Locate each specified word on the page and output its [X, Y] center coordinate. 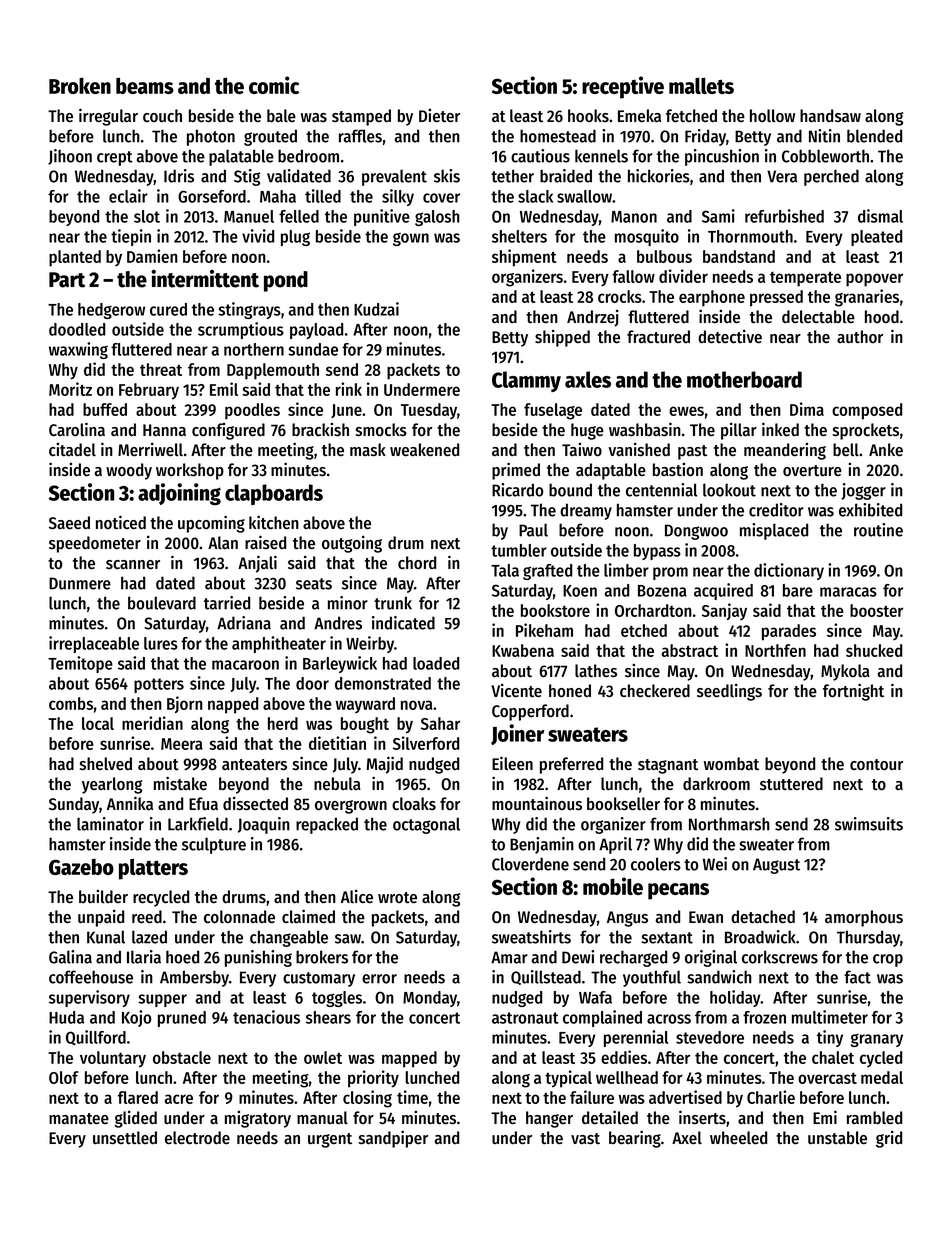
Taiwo [582, 449]
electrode [197, 1137]
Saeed [69, 522]
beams [145, 86]
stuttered [791, 783]
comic [274, 85]
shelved [106, 763]
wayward [365, 705]
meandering [785, 451]
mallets [701, 86]
